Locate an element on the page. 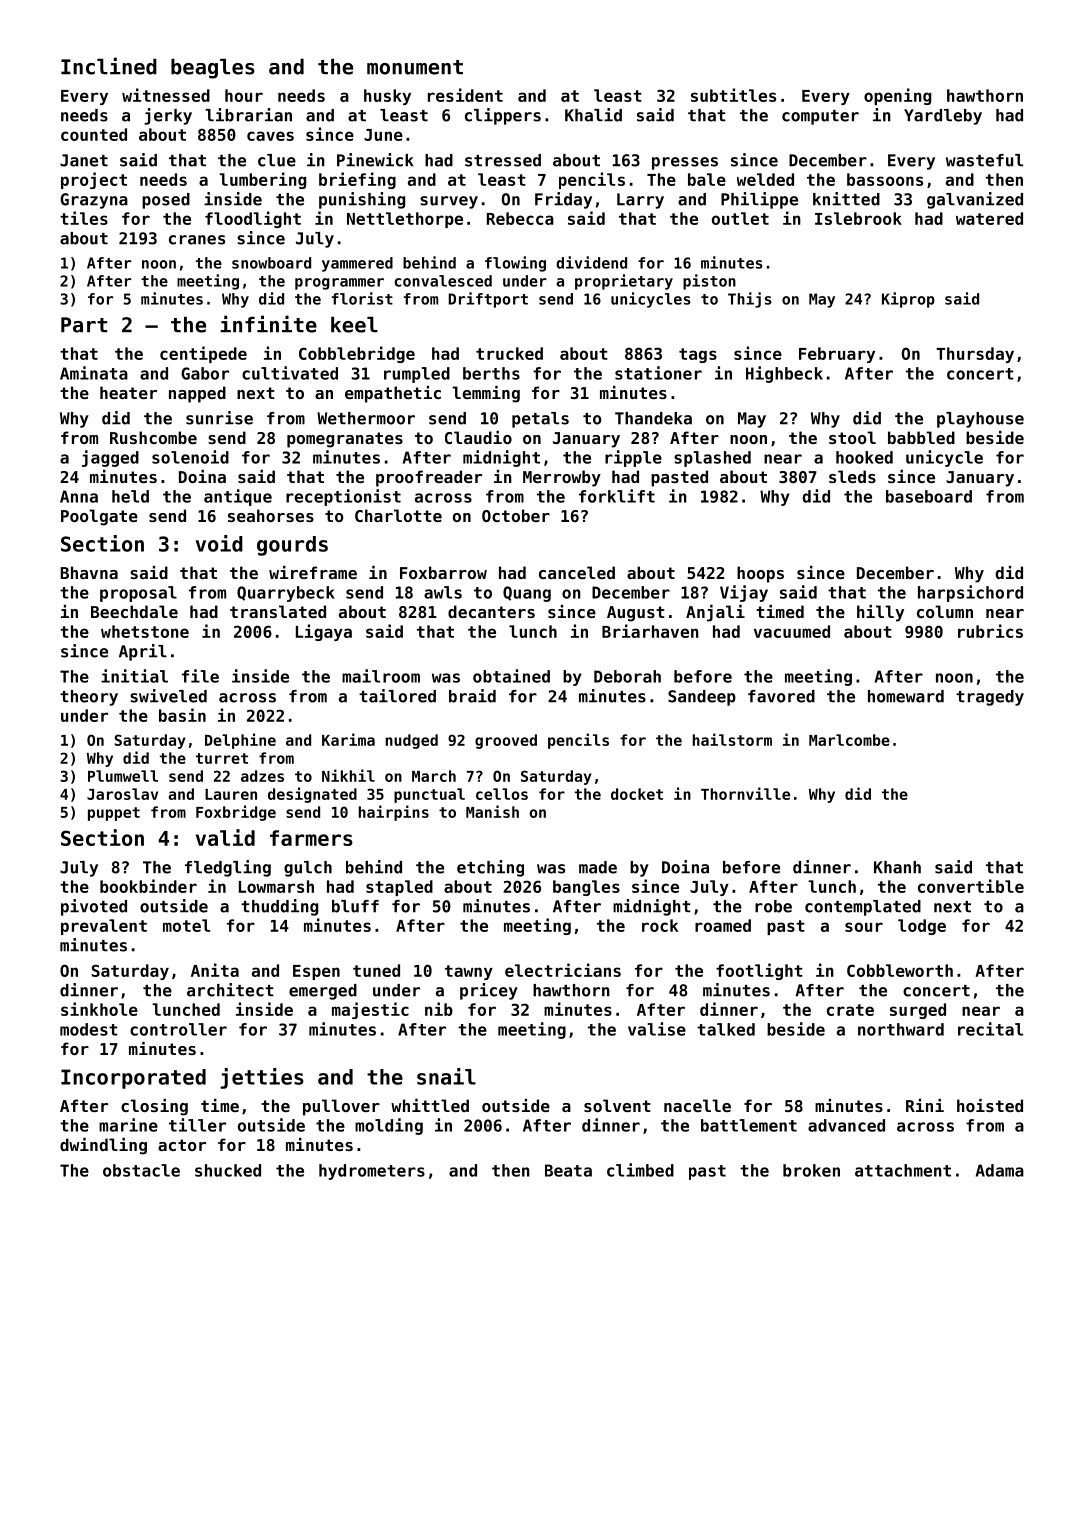  opening is located at coordinates (897, 96).
